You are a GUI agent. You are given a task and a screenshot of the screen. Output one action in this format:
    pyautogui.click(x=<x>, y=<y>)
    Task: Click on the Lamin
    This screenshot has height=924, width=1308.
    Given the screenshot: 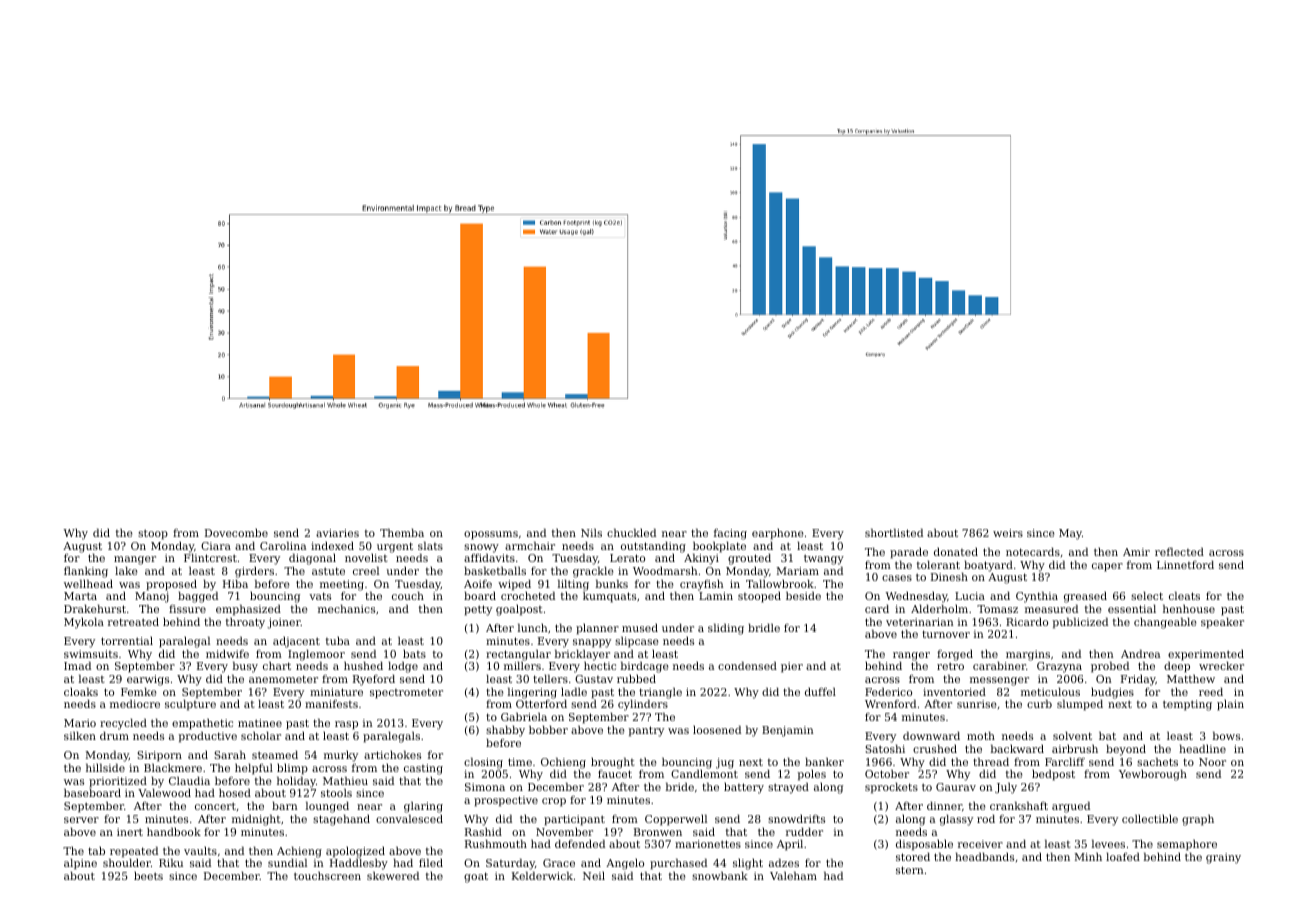 What is the action you would take?
    pyautogui.click(x=716, y=596)
